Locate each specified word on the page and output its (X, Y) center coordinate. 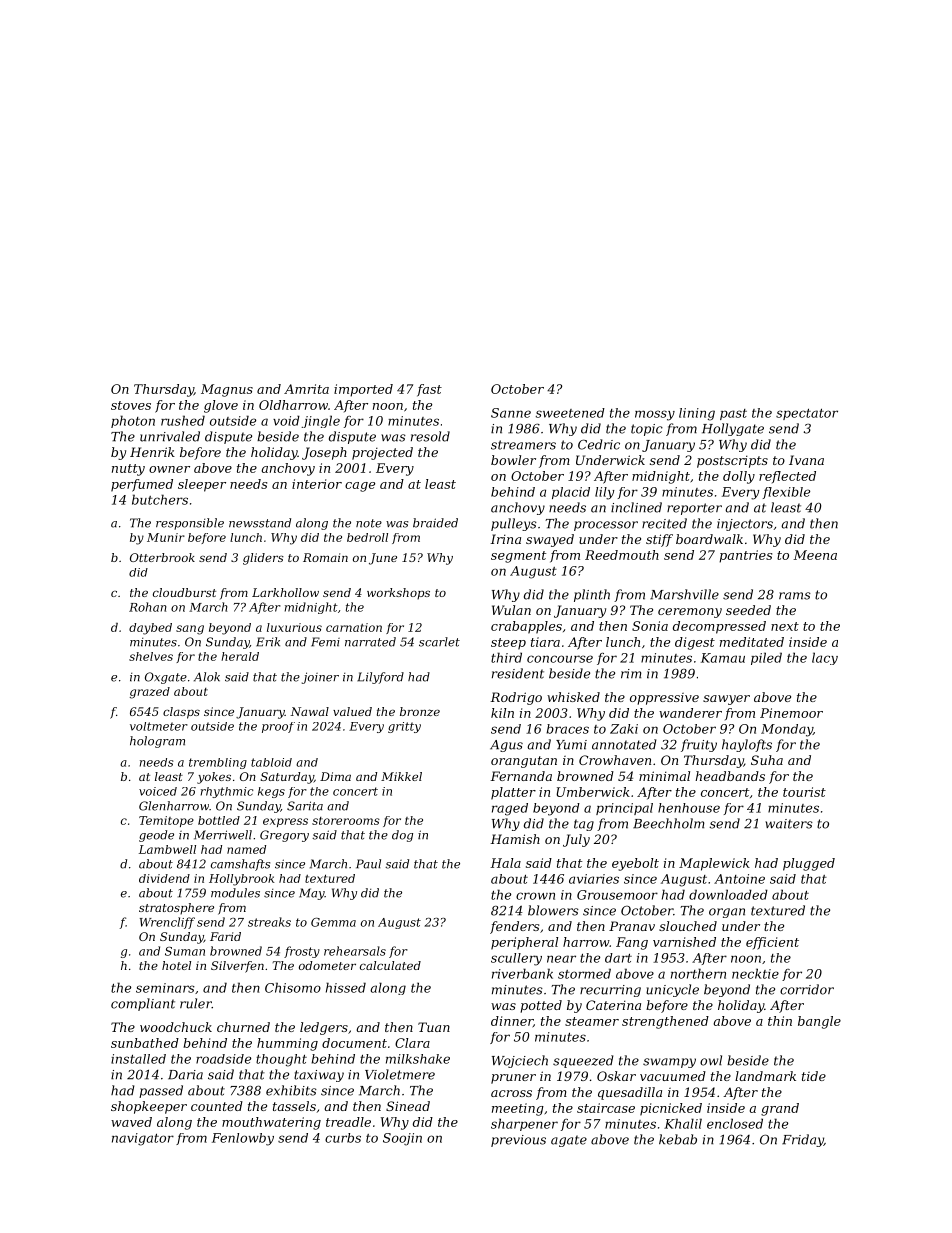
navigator (143, 1139)
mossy (655, 415)
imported (363, 390)
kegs (271, 792)
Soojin (402, 1139)
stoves (131, 405)
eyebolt (635, 864)
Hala (505, 863)
